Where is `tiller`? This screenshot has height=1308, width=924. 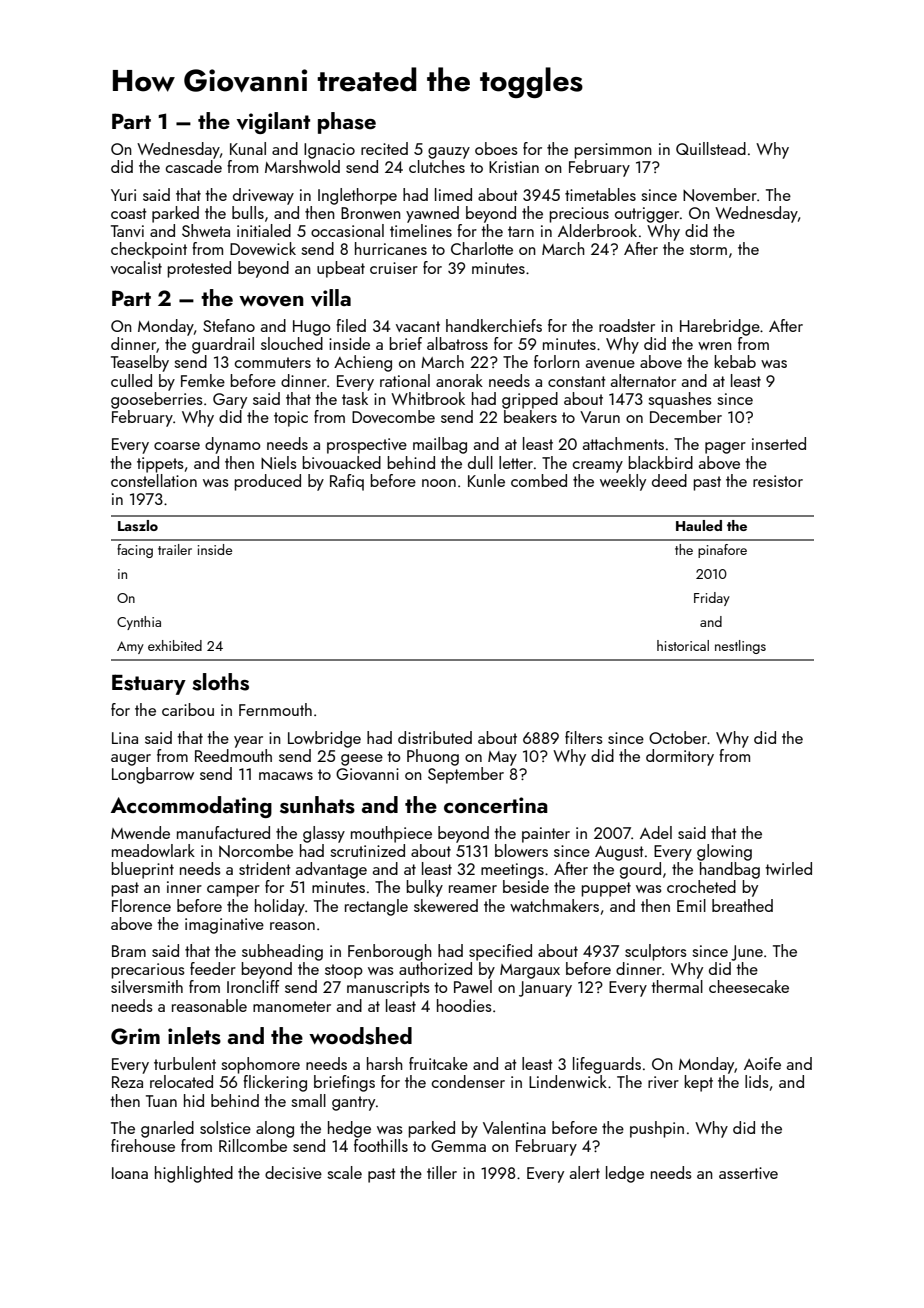 tiller is located at coordinates (442, 1172).
